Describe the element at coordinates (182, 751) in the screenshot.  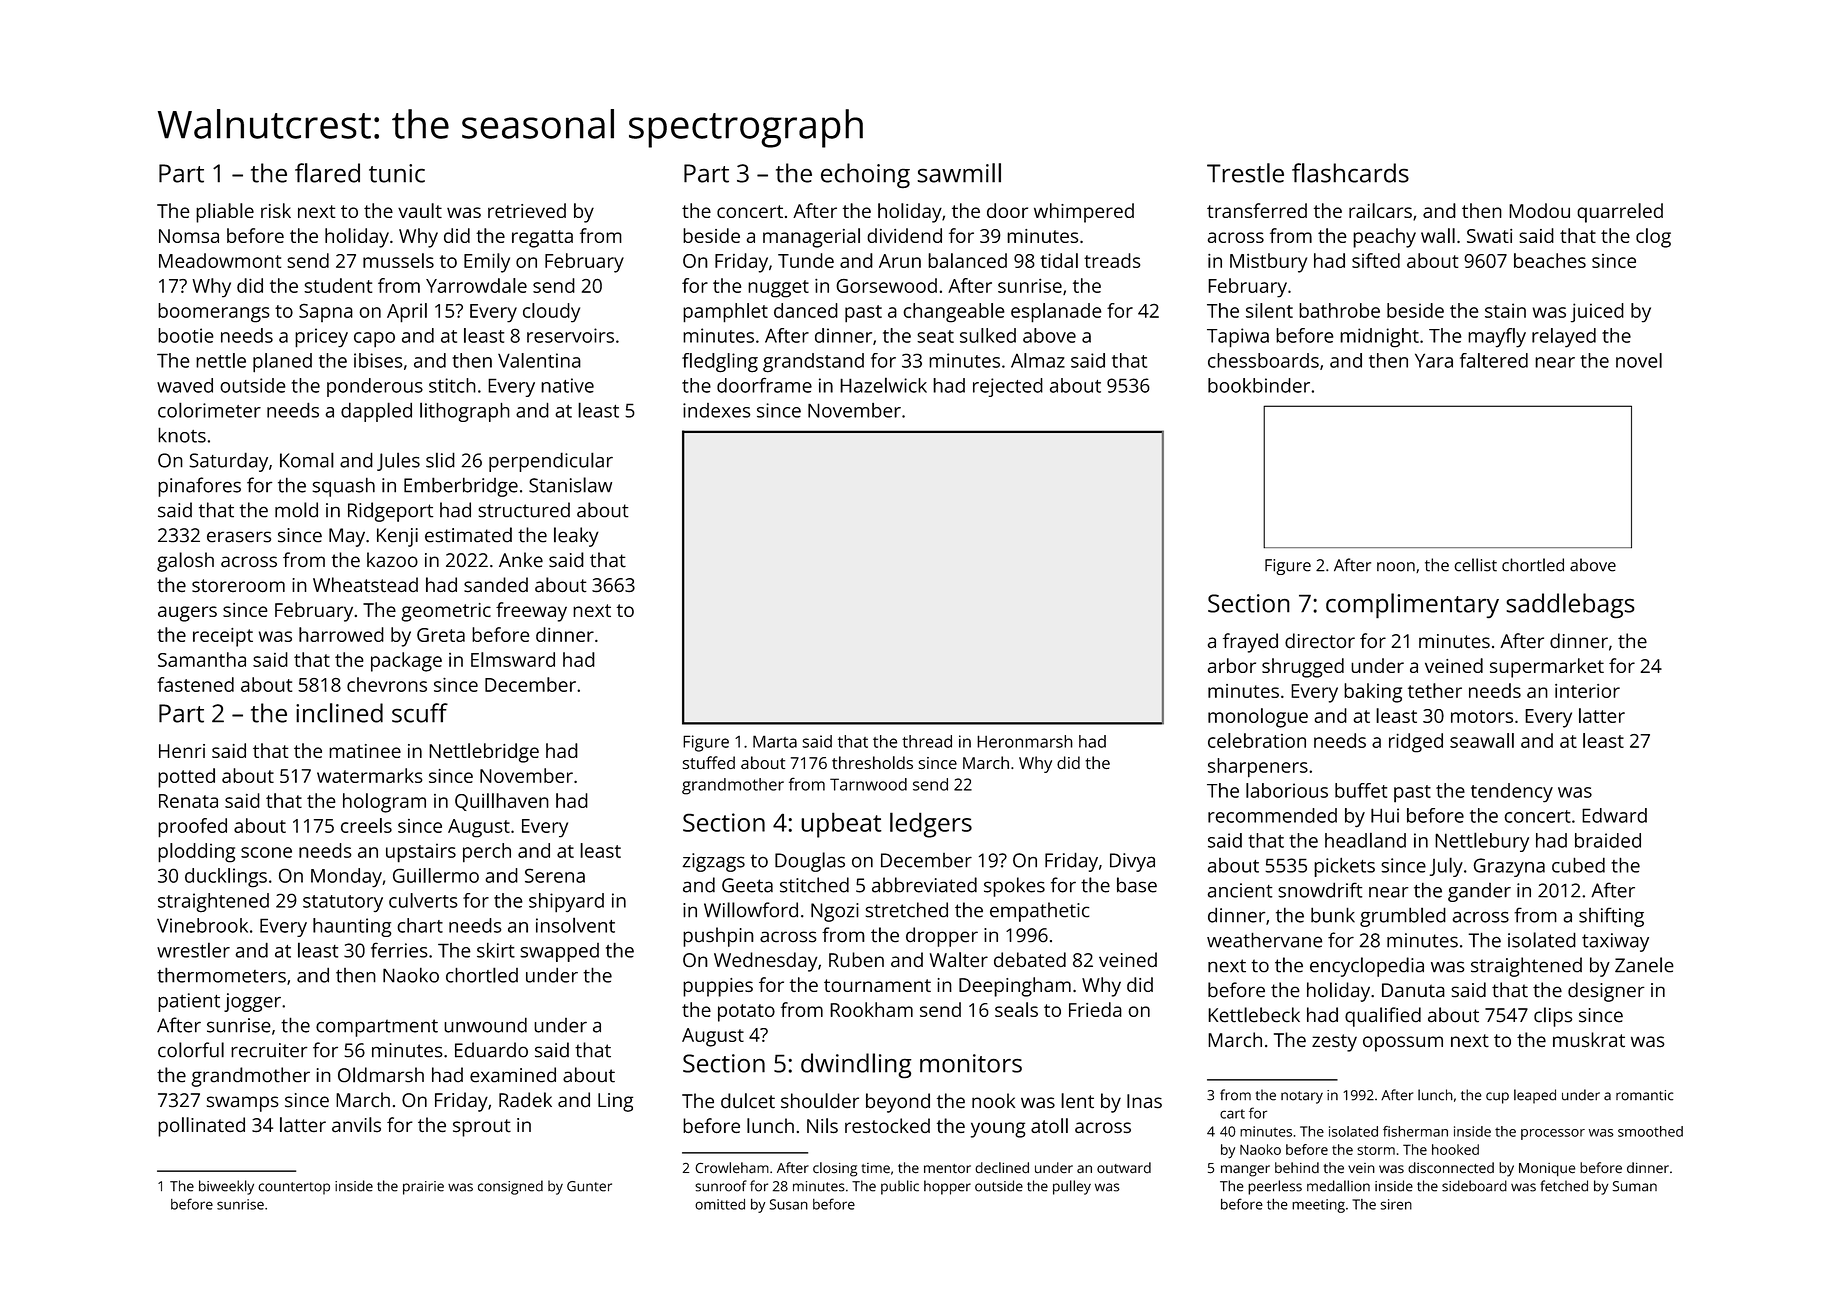
I see `Henri` at that location.
